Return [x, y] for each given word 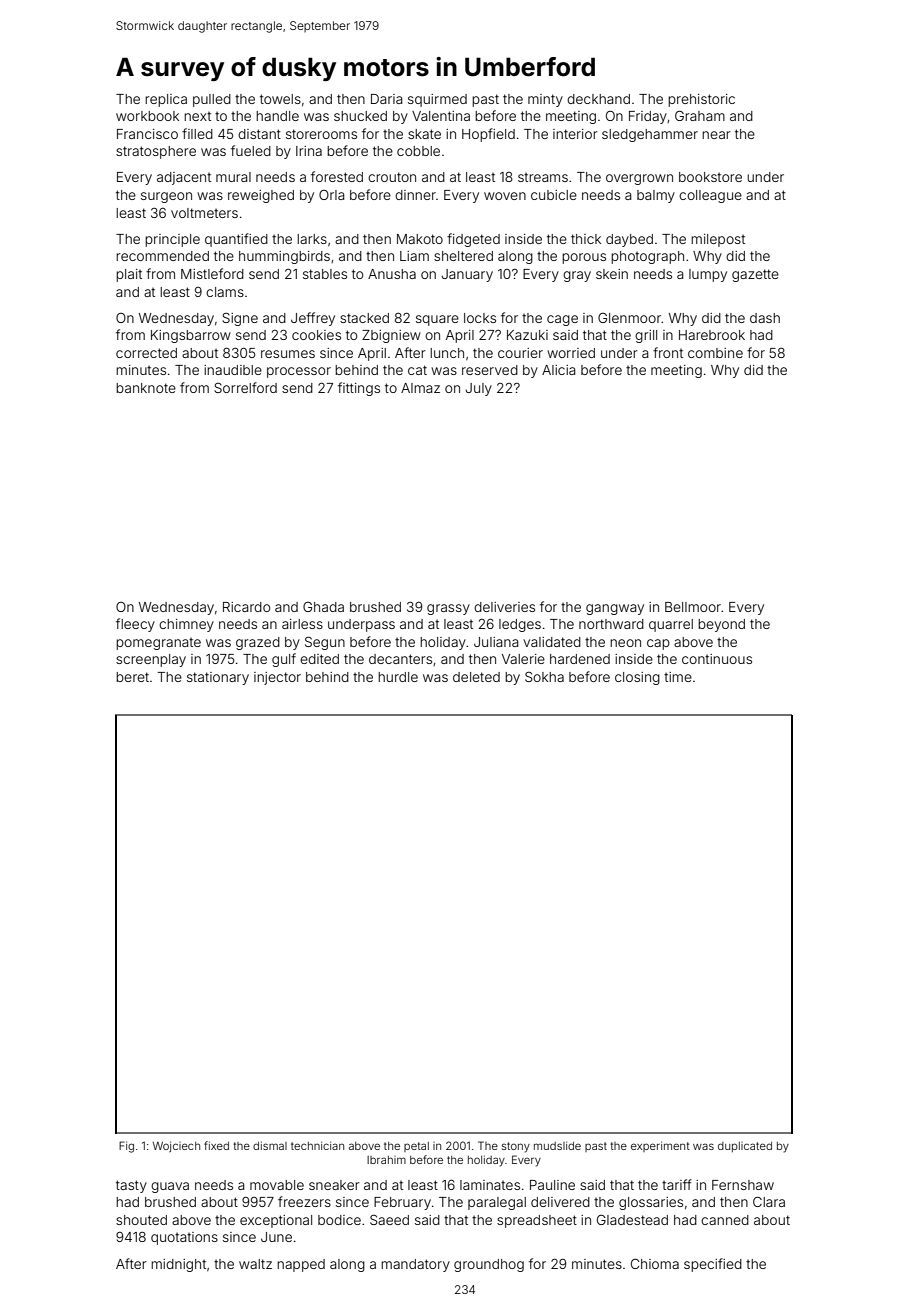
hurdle [398, 677]
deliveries [504, 607]
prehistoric [701, 100]
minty [545, 100]
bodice [339, 1220]
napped [301, 1265]
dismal [270, 1145]
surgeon [166, 197]
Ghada [323, 607]
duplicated [745, 1147]
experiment [660, 1146]
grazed [258, 643]
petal [416, 1147]
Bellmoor [693, 607]
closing [637, 678]
